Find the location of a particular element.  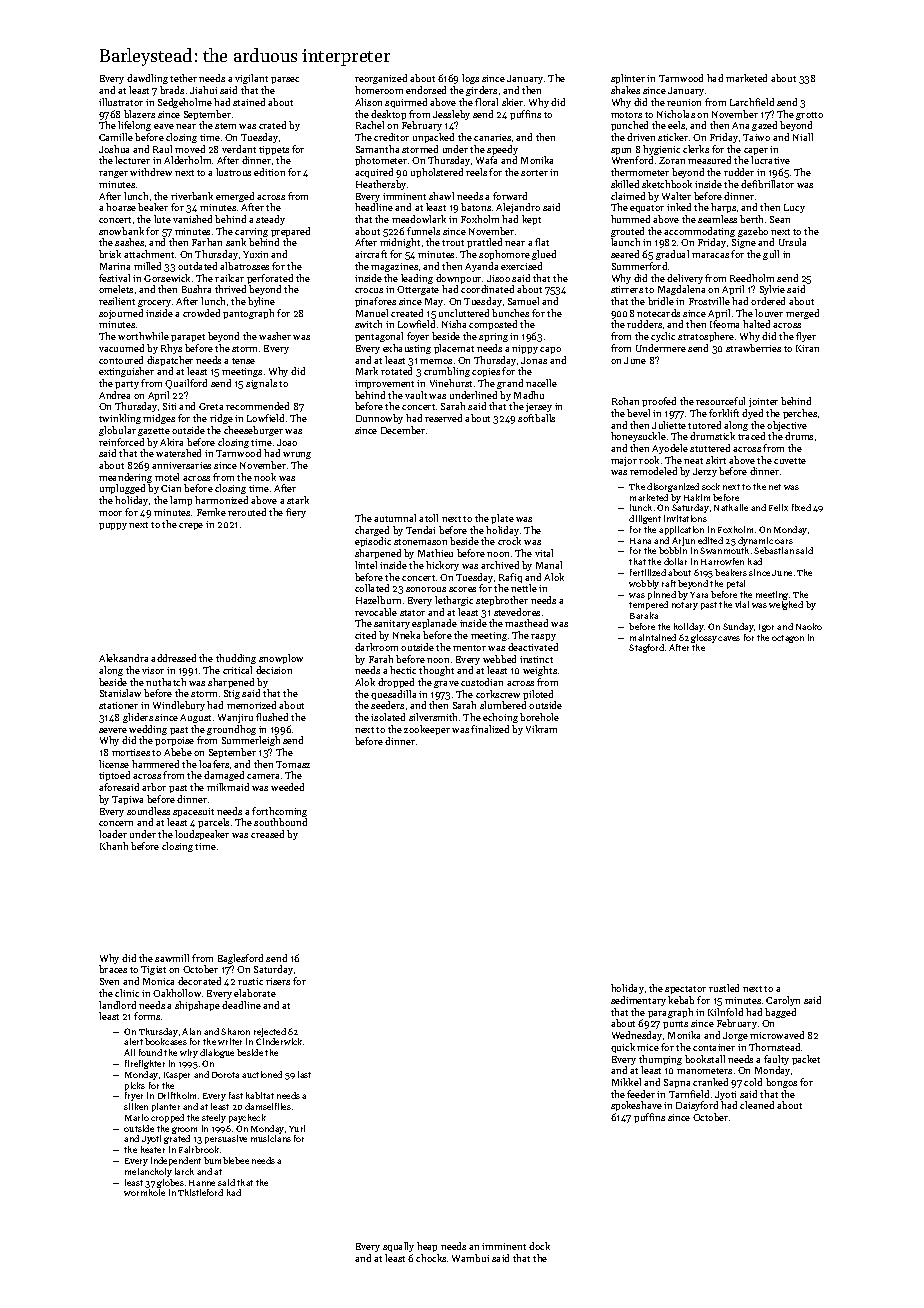

sedimentary is located at coordinates (638, 1001).
